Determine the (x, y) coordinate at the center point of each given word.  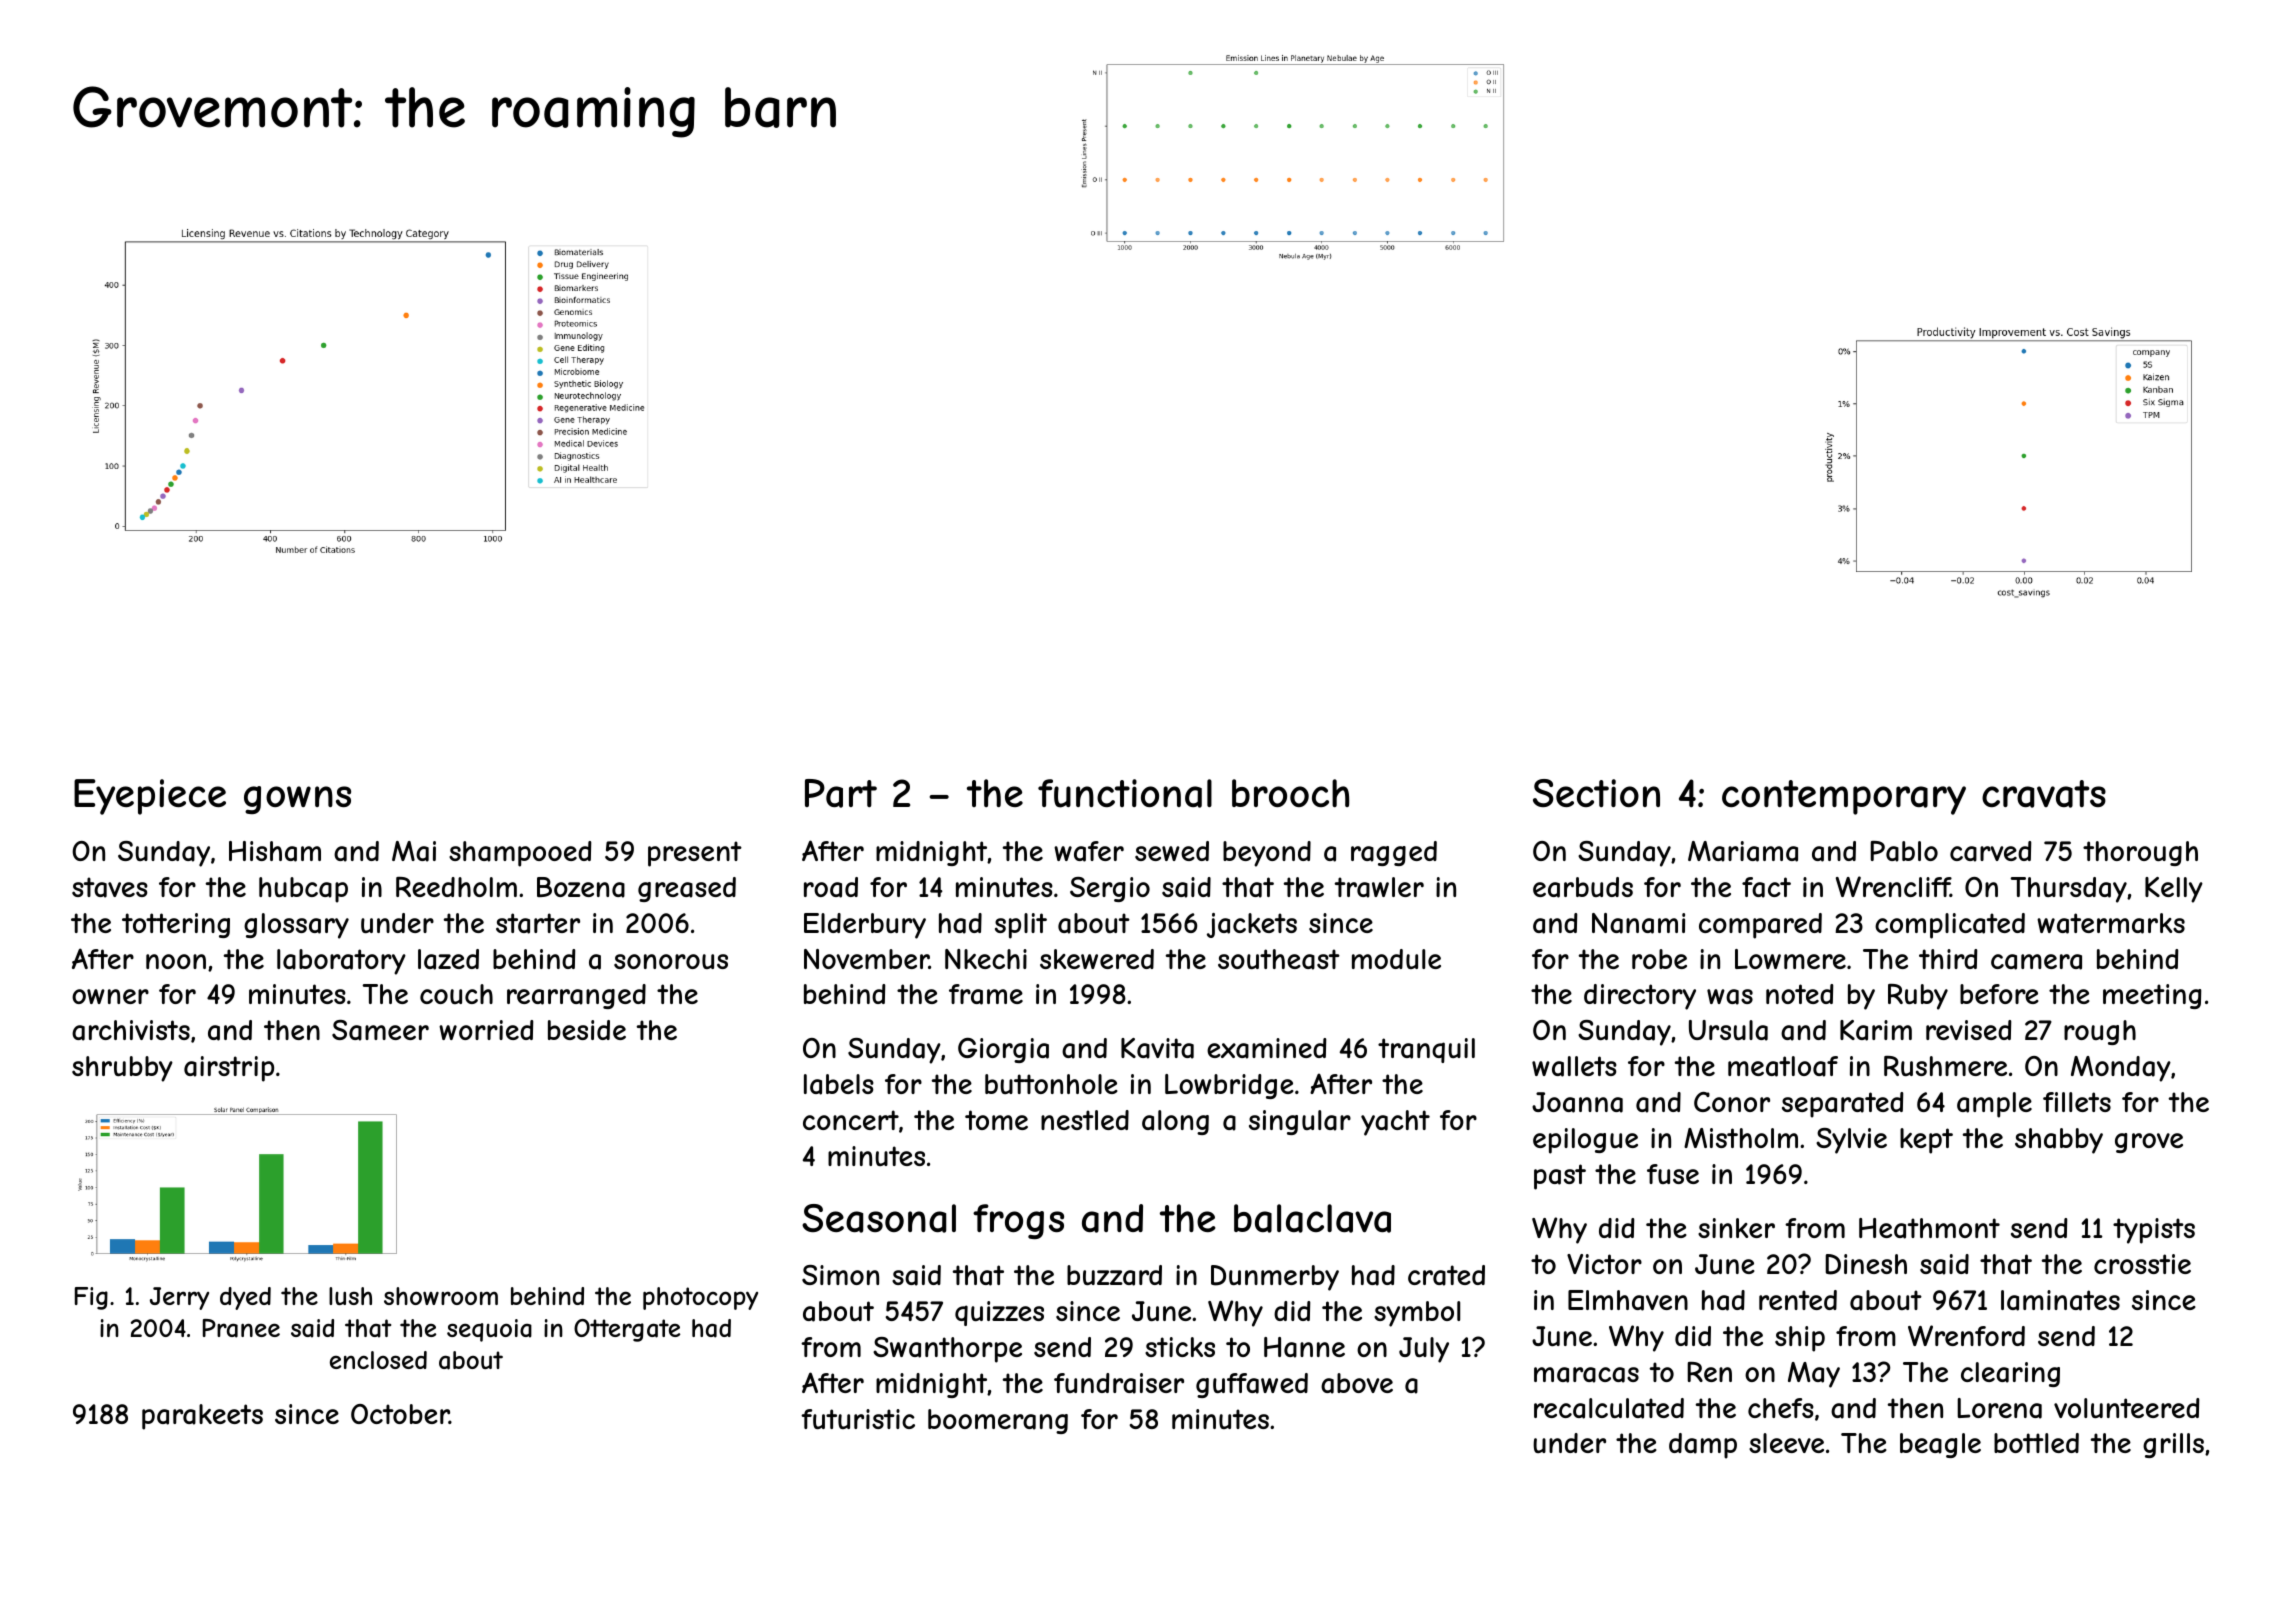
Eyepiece (150, 797)
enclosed (378, 1360)
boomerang (998, 1421)
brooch (1290, 793)
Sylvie (1851, 1141)
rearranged (576, 996)
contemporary (1844, 797)
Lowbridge (1229, 1086)
